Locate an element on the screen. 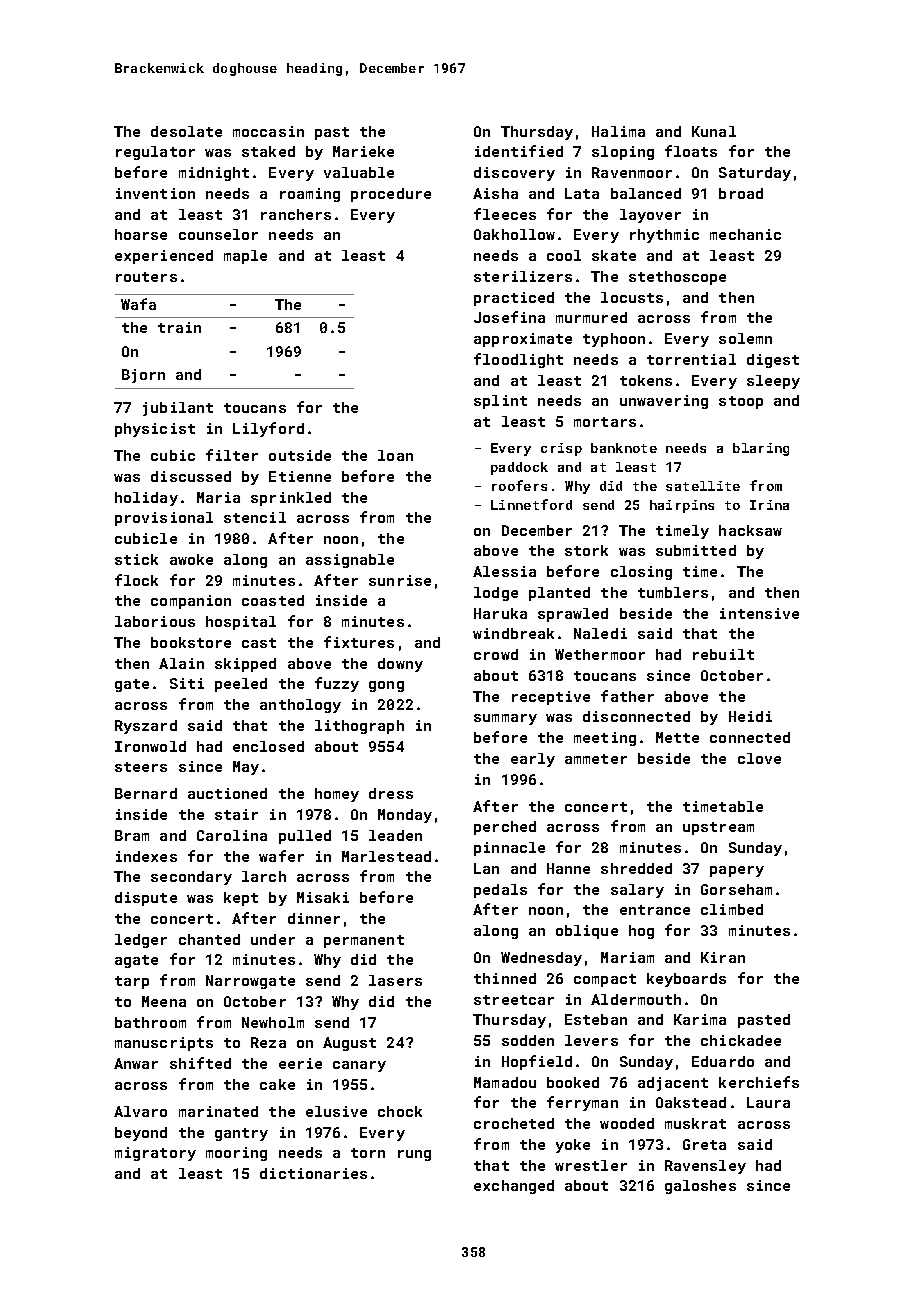 The image size is (924, 1308). chickadee is located at coordinates (741, 1040).
